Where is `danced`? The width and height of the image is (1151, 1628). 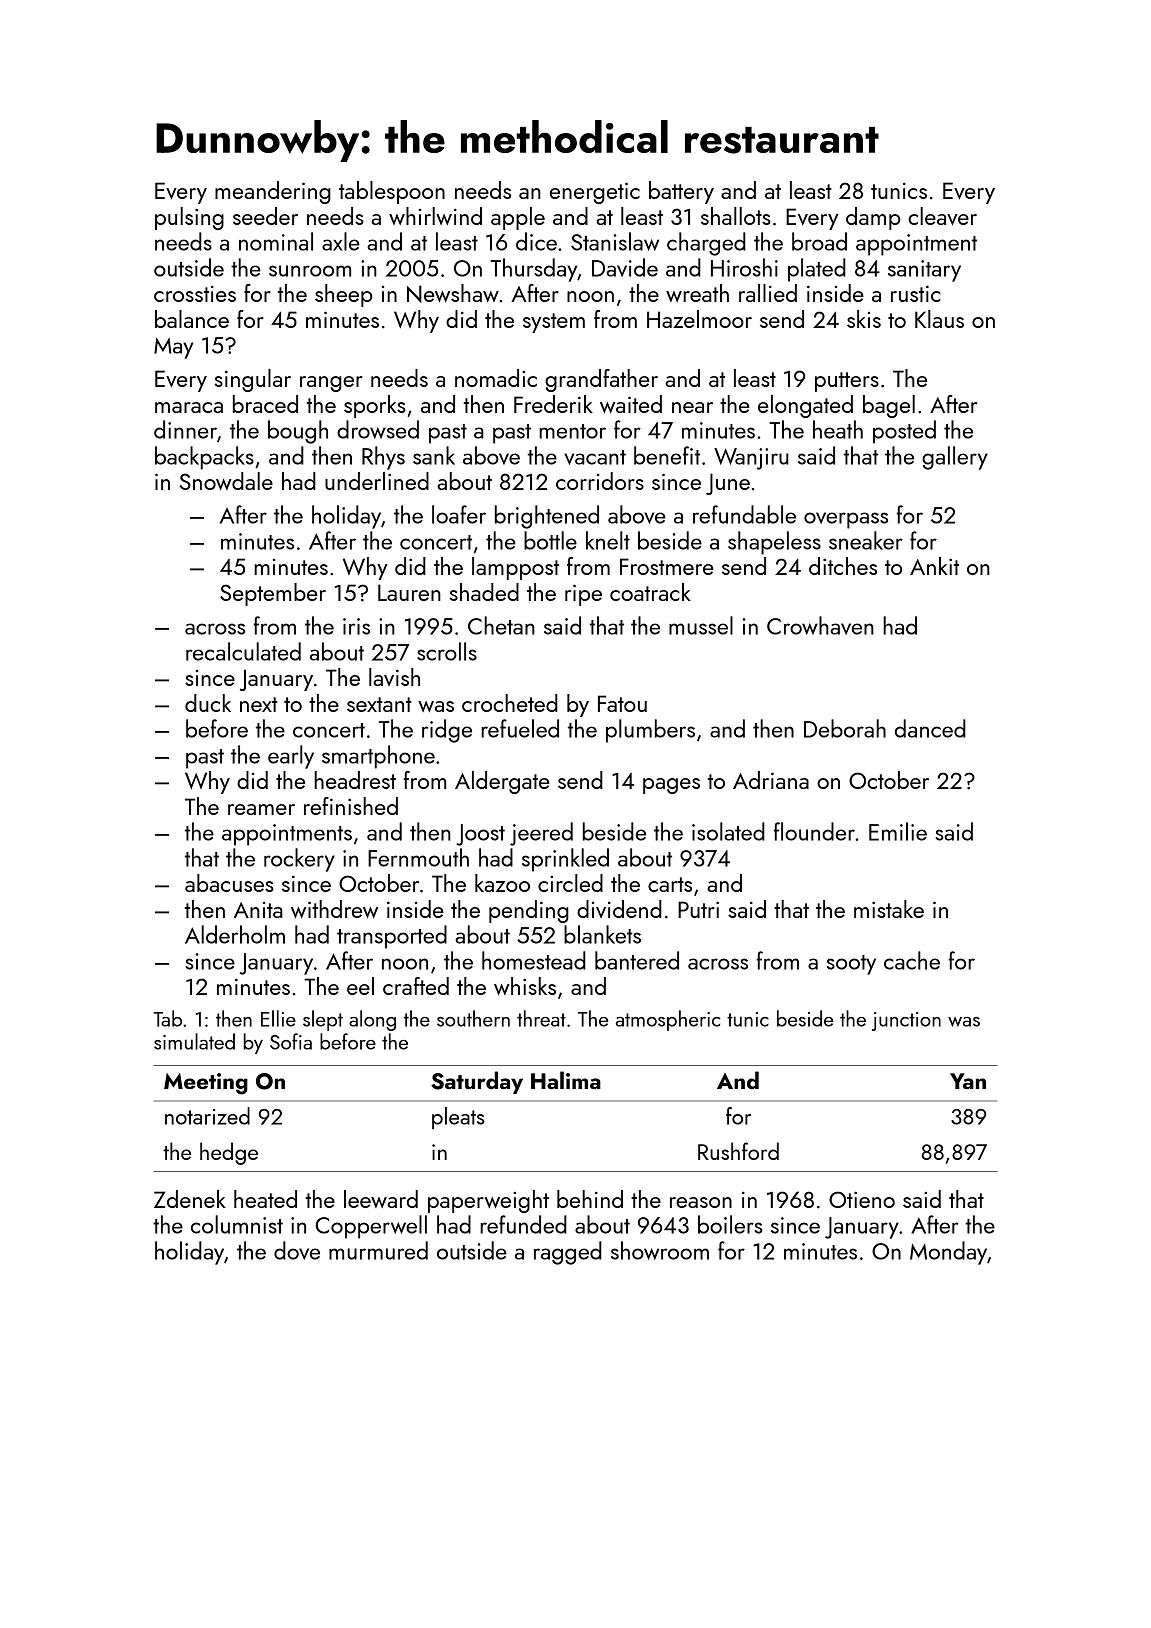 danced is located at coordinates (930, 728).
